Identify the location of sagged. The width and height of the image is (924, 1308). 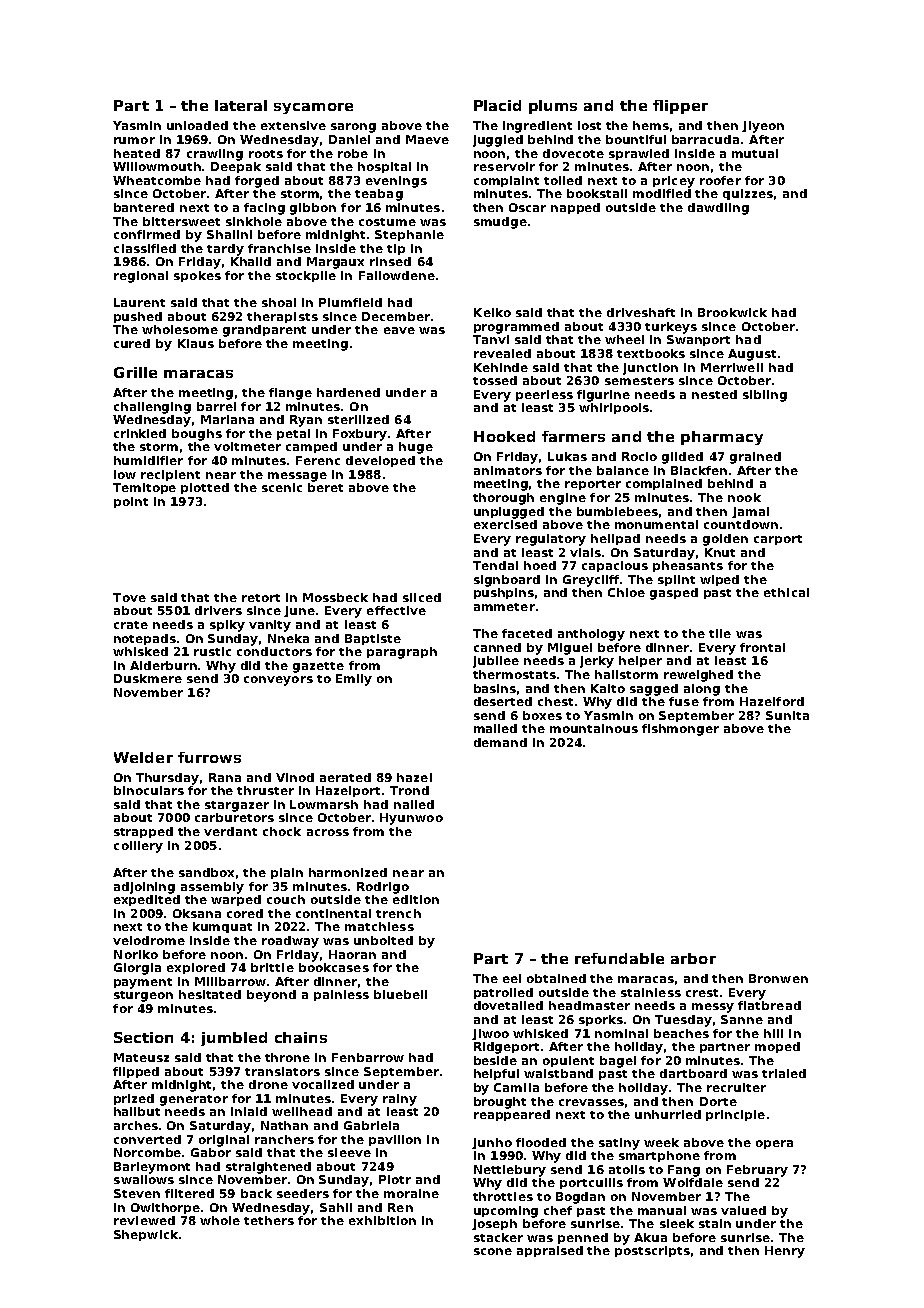
(654, 690).
